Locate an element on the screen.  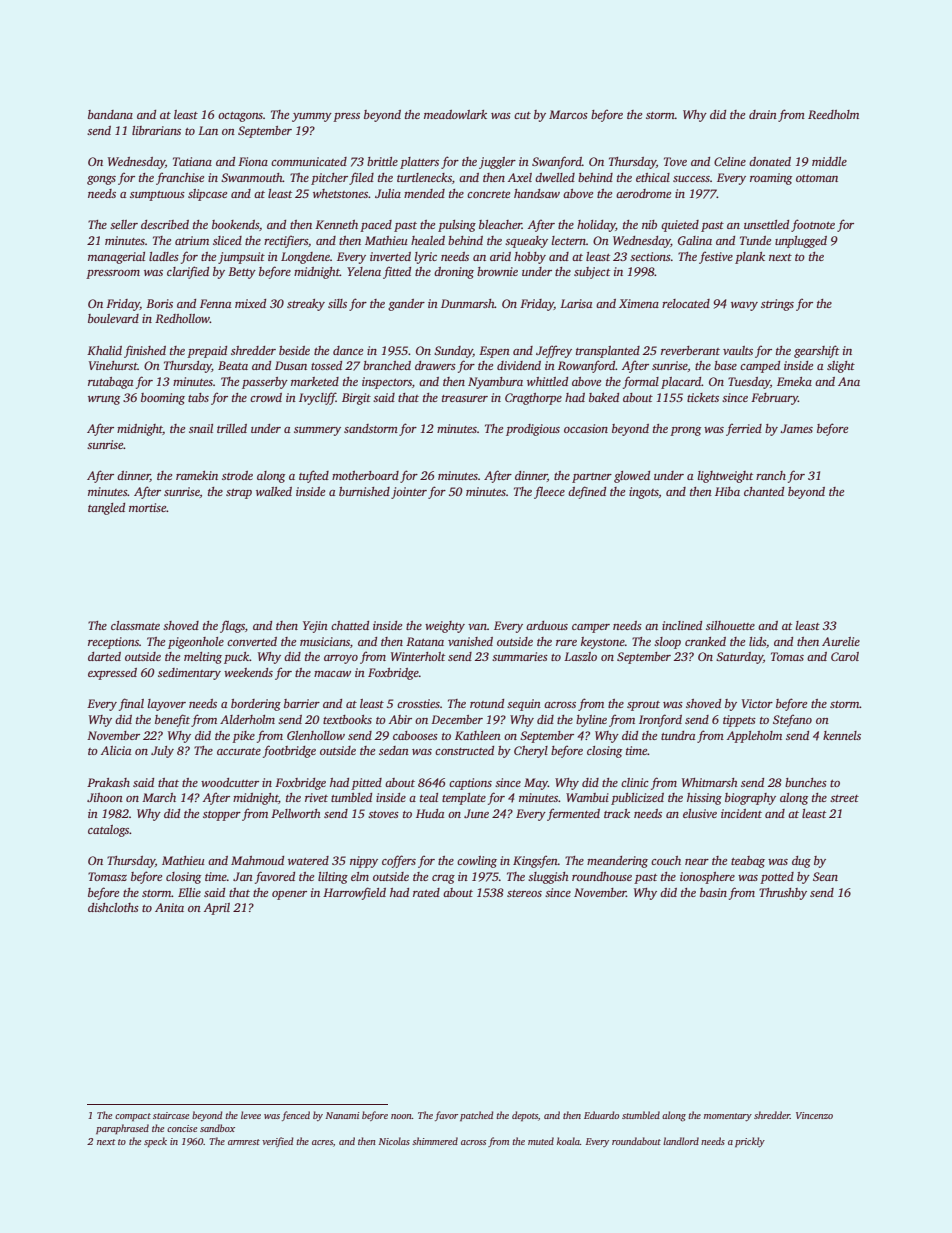
chanted is located at coordinates (764, 491).
